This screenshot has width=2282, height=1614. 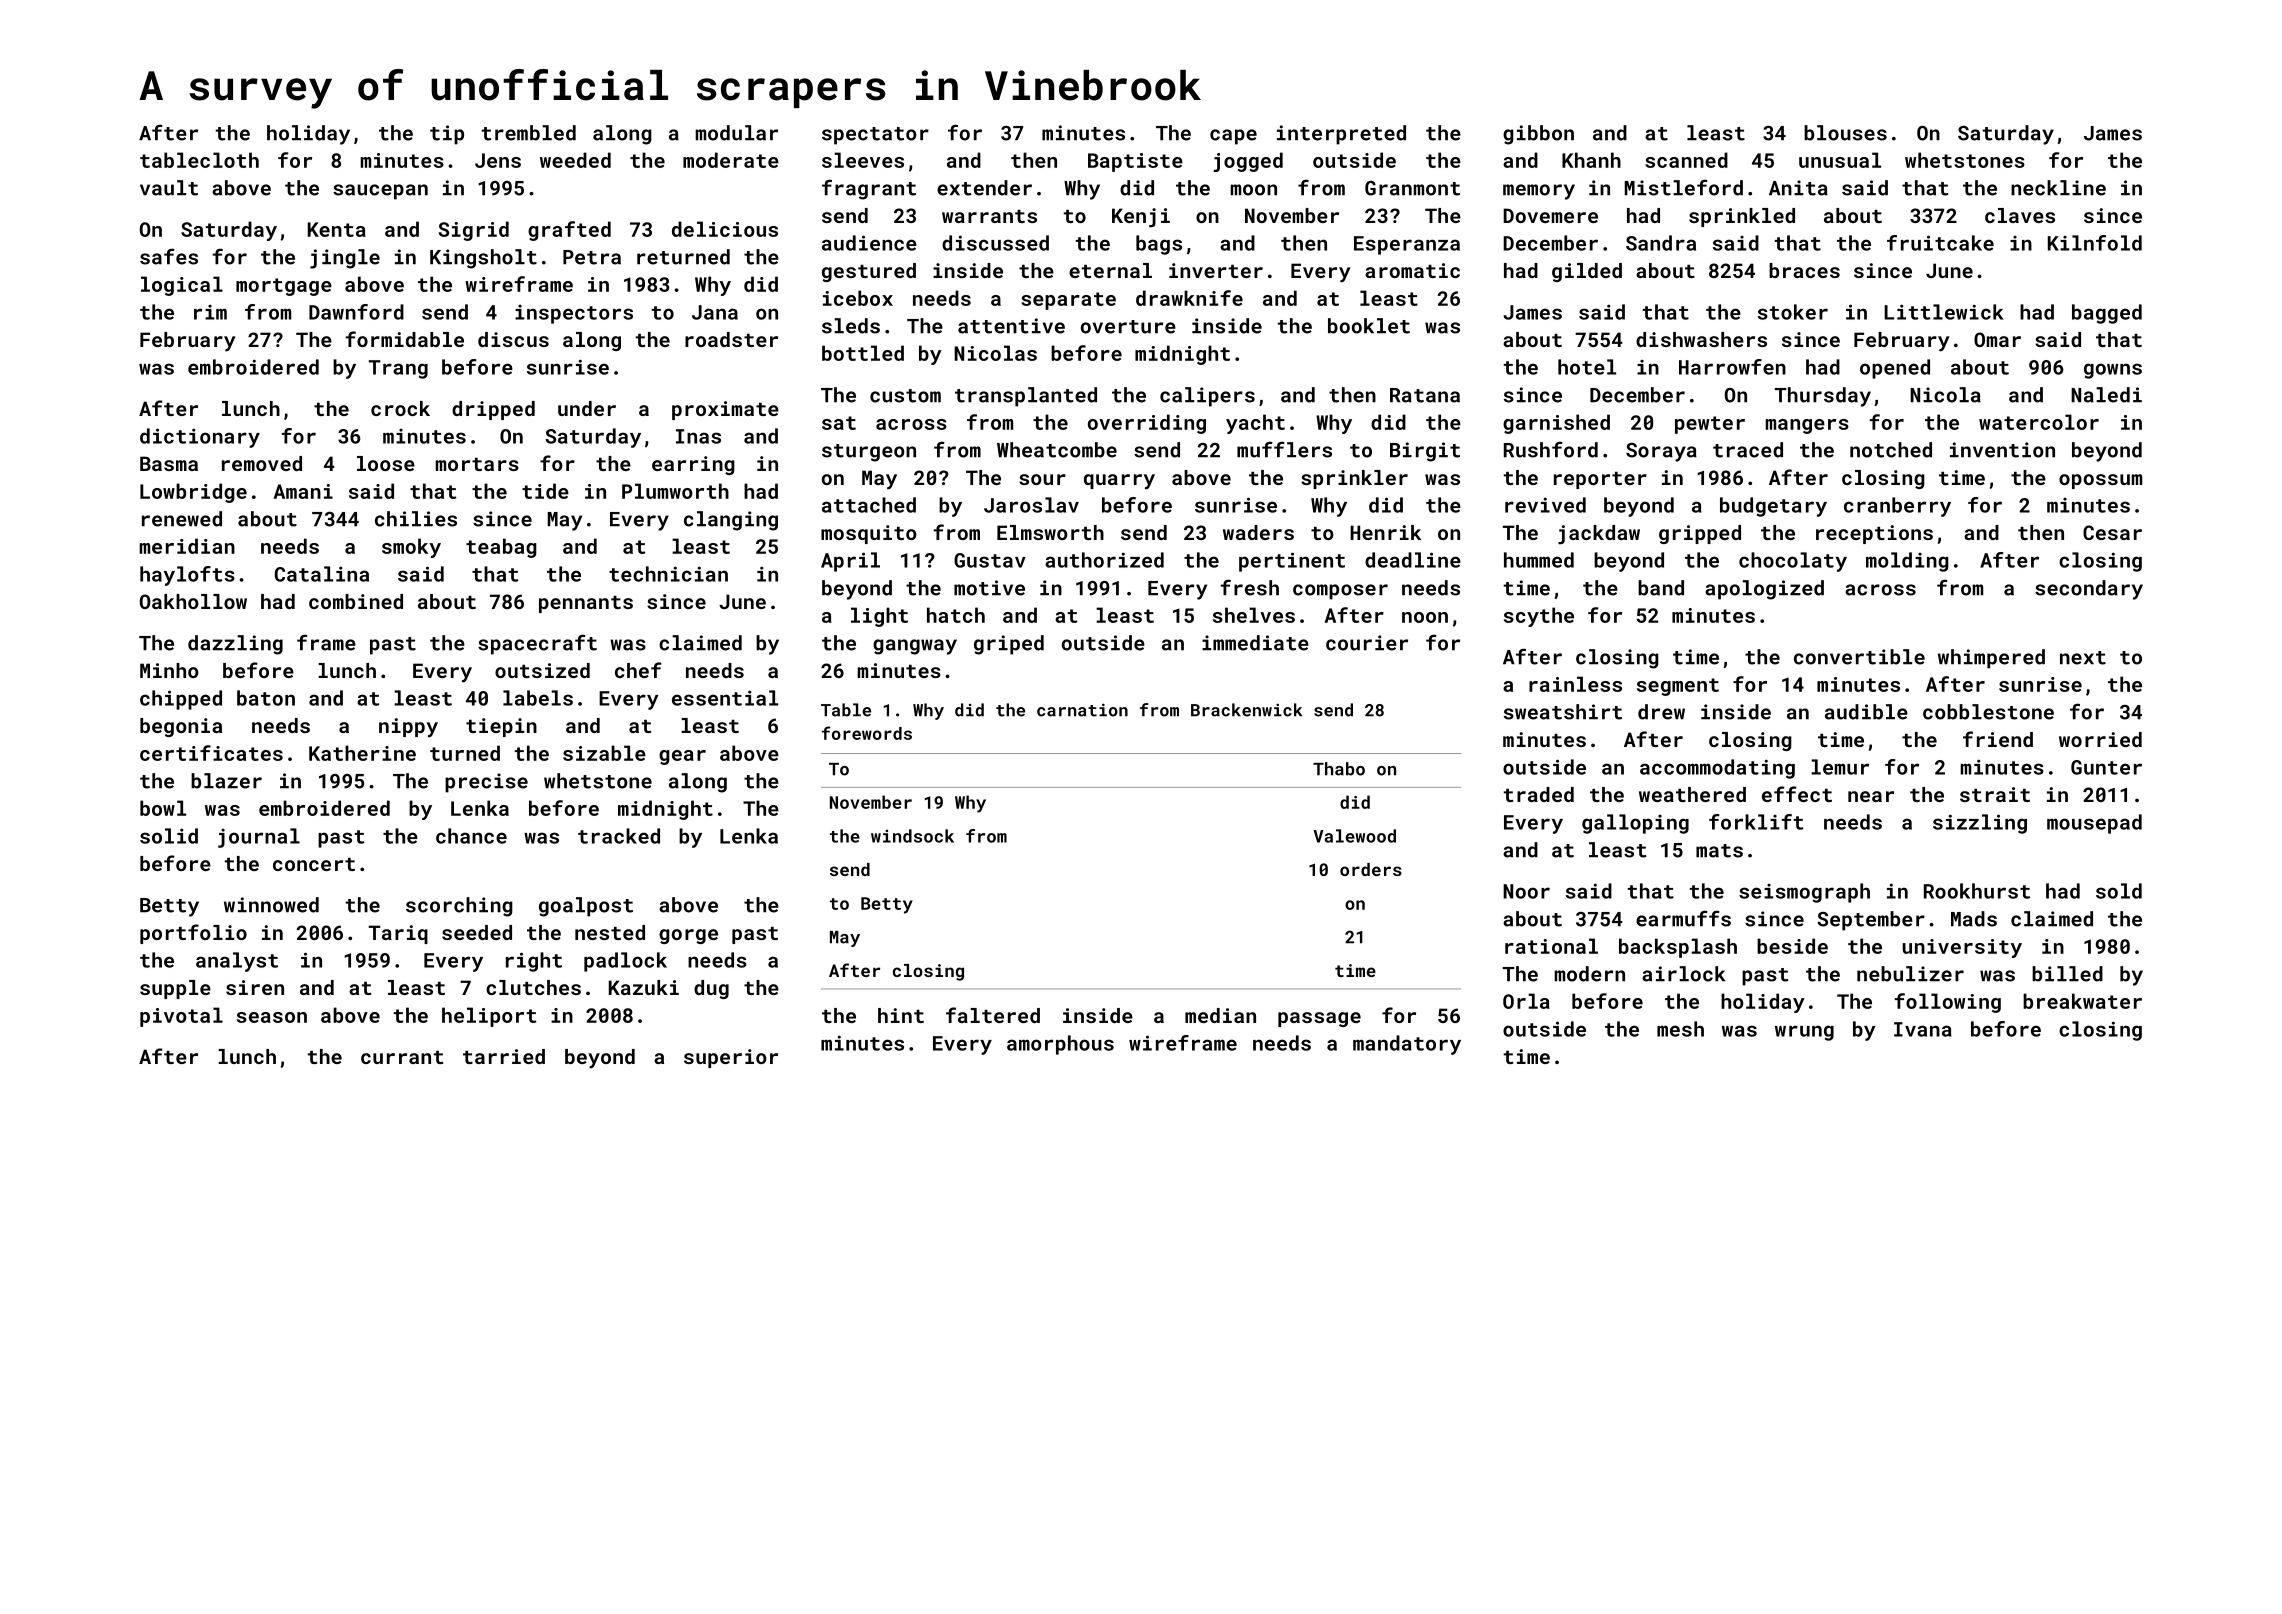 I want to click on grafted, so click(x=569, y=231).
